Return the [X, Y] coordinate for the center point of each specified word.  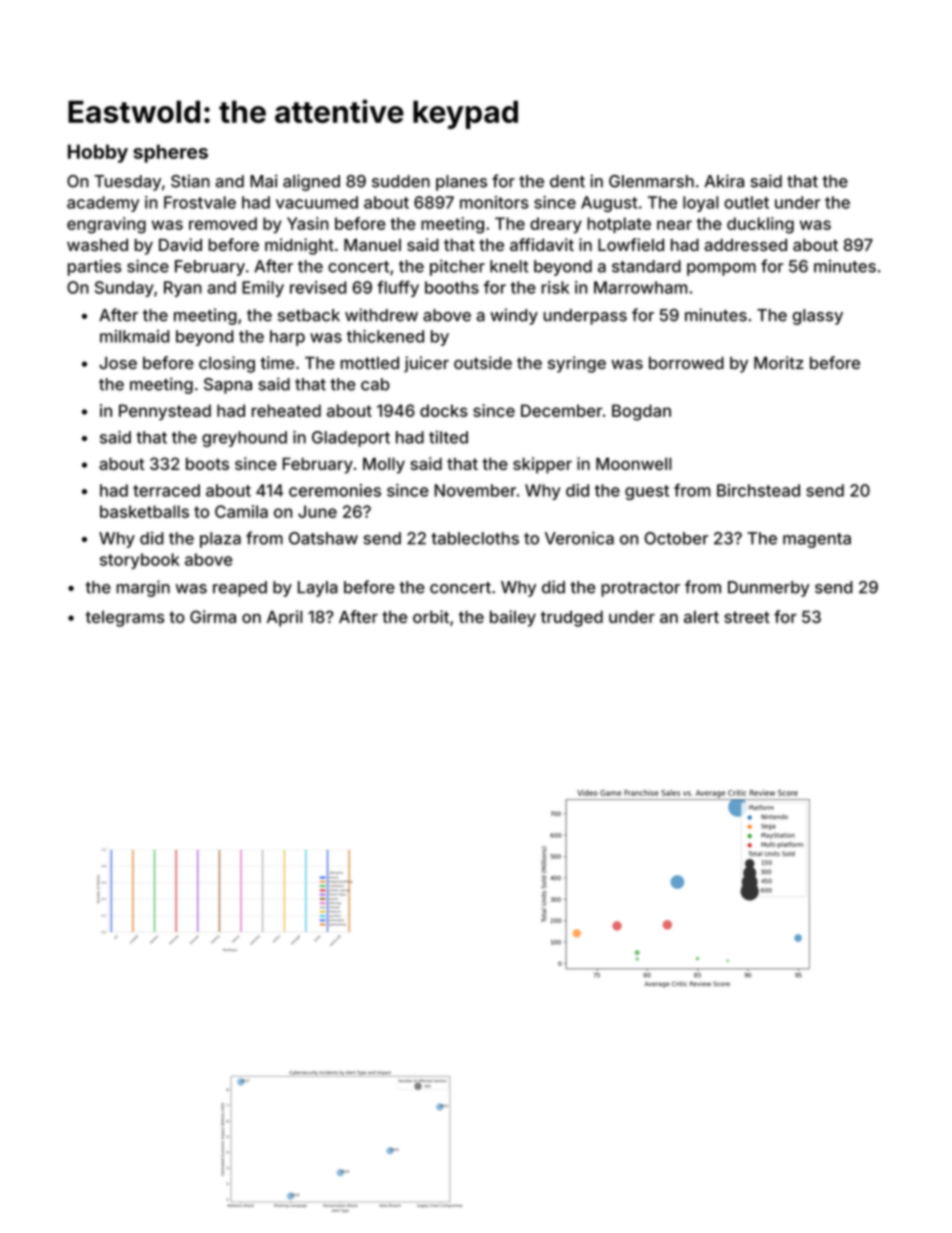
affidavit [542, 244]
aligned [311, 182]
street [747, 617]
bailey [513, 618]
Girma [213, 616]
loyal [701, 204]
